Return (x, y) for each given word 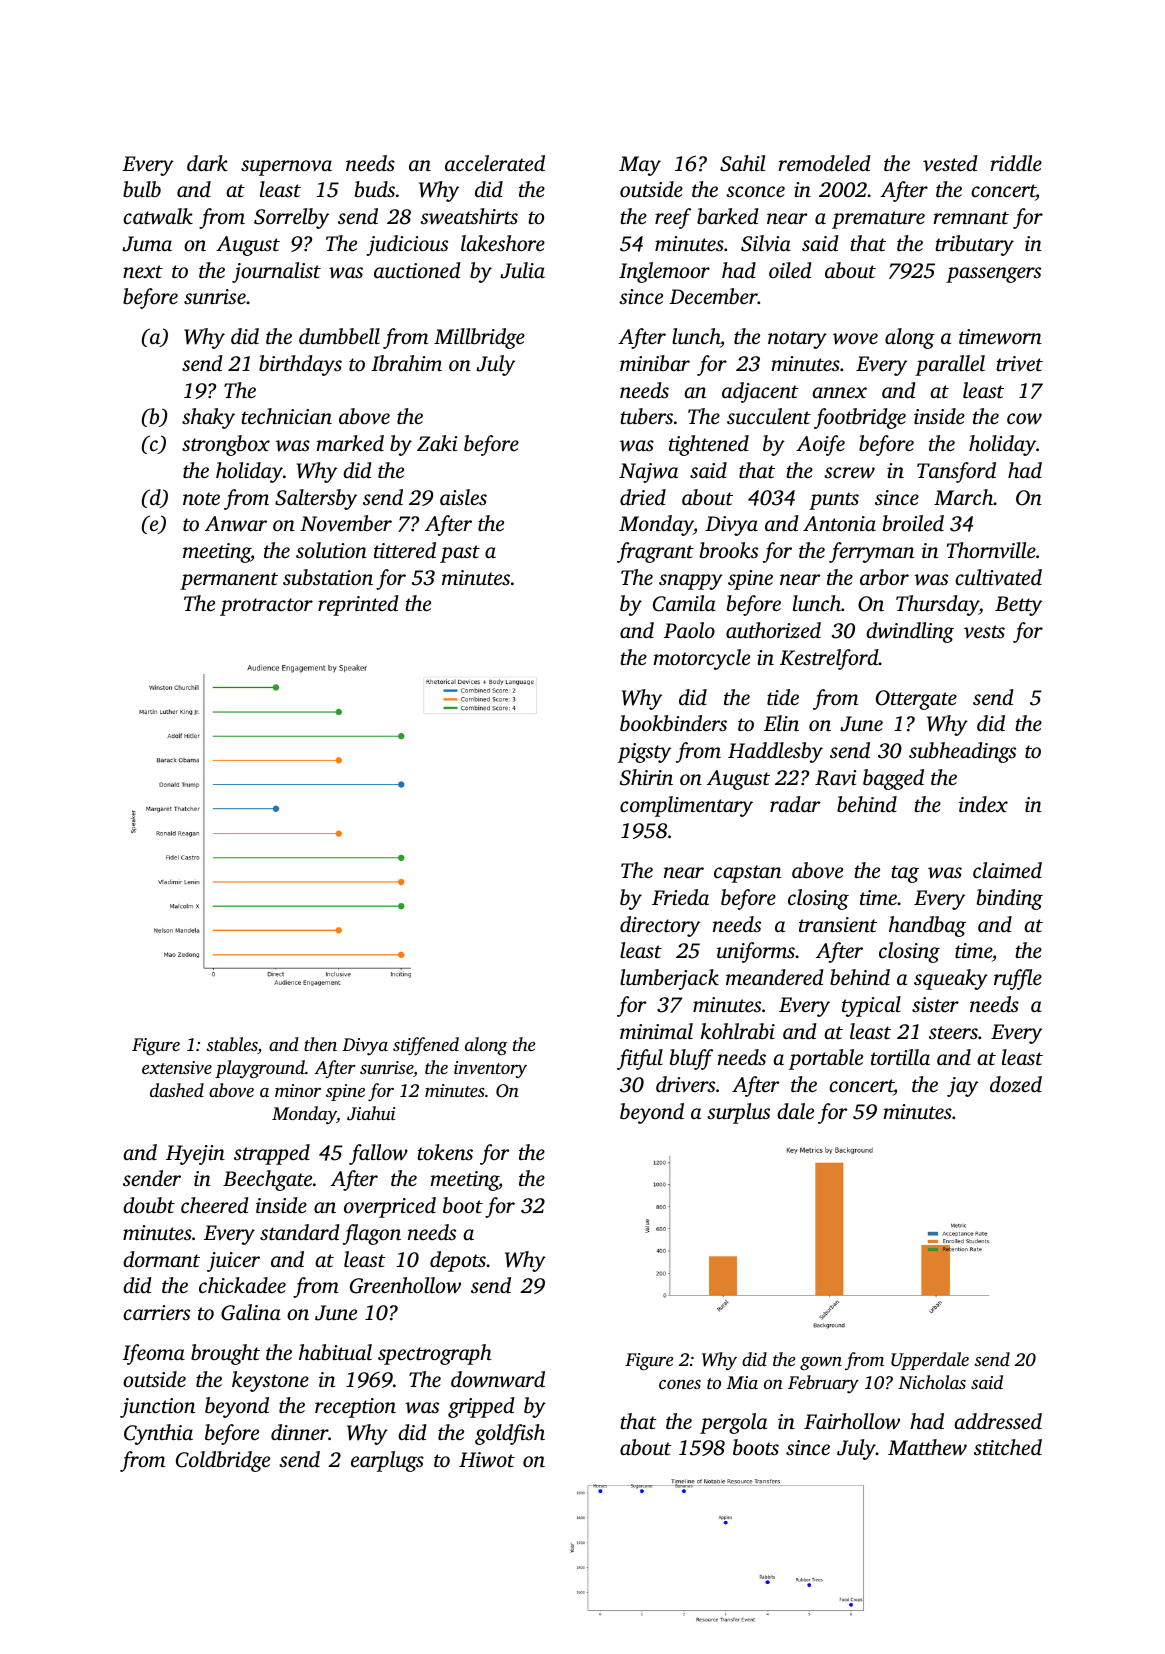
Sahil (742, 163)
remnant (971, 217)
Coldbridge (223, 1461)
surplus (738, 1113)
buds (375, 189)
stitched (1008, 1447)
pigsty (644, 753)
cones (680, 1384)
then (320, 1044)
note (201, 498)
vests (984, 631)
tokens (445, 1152)
